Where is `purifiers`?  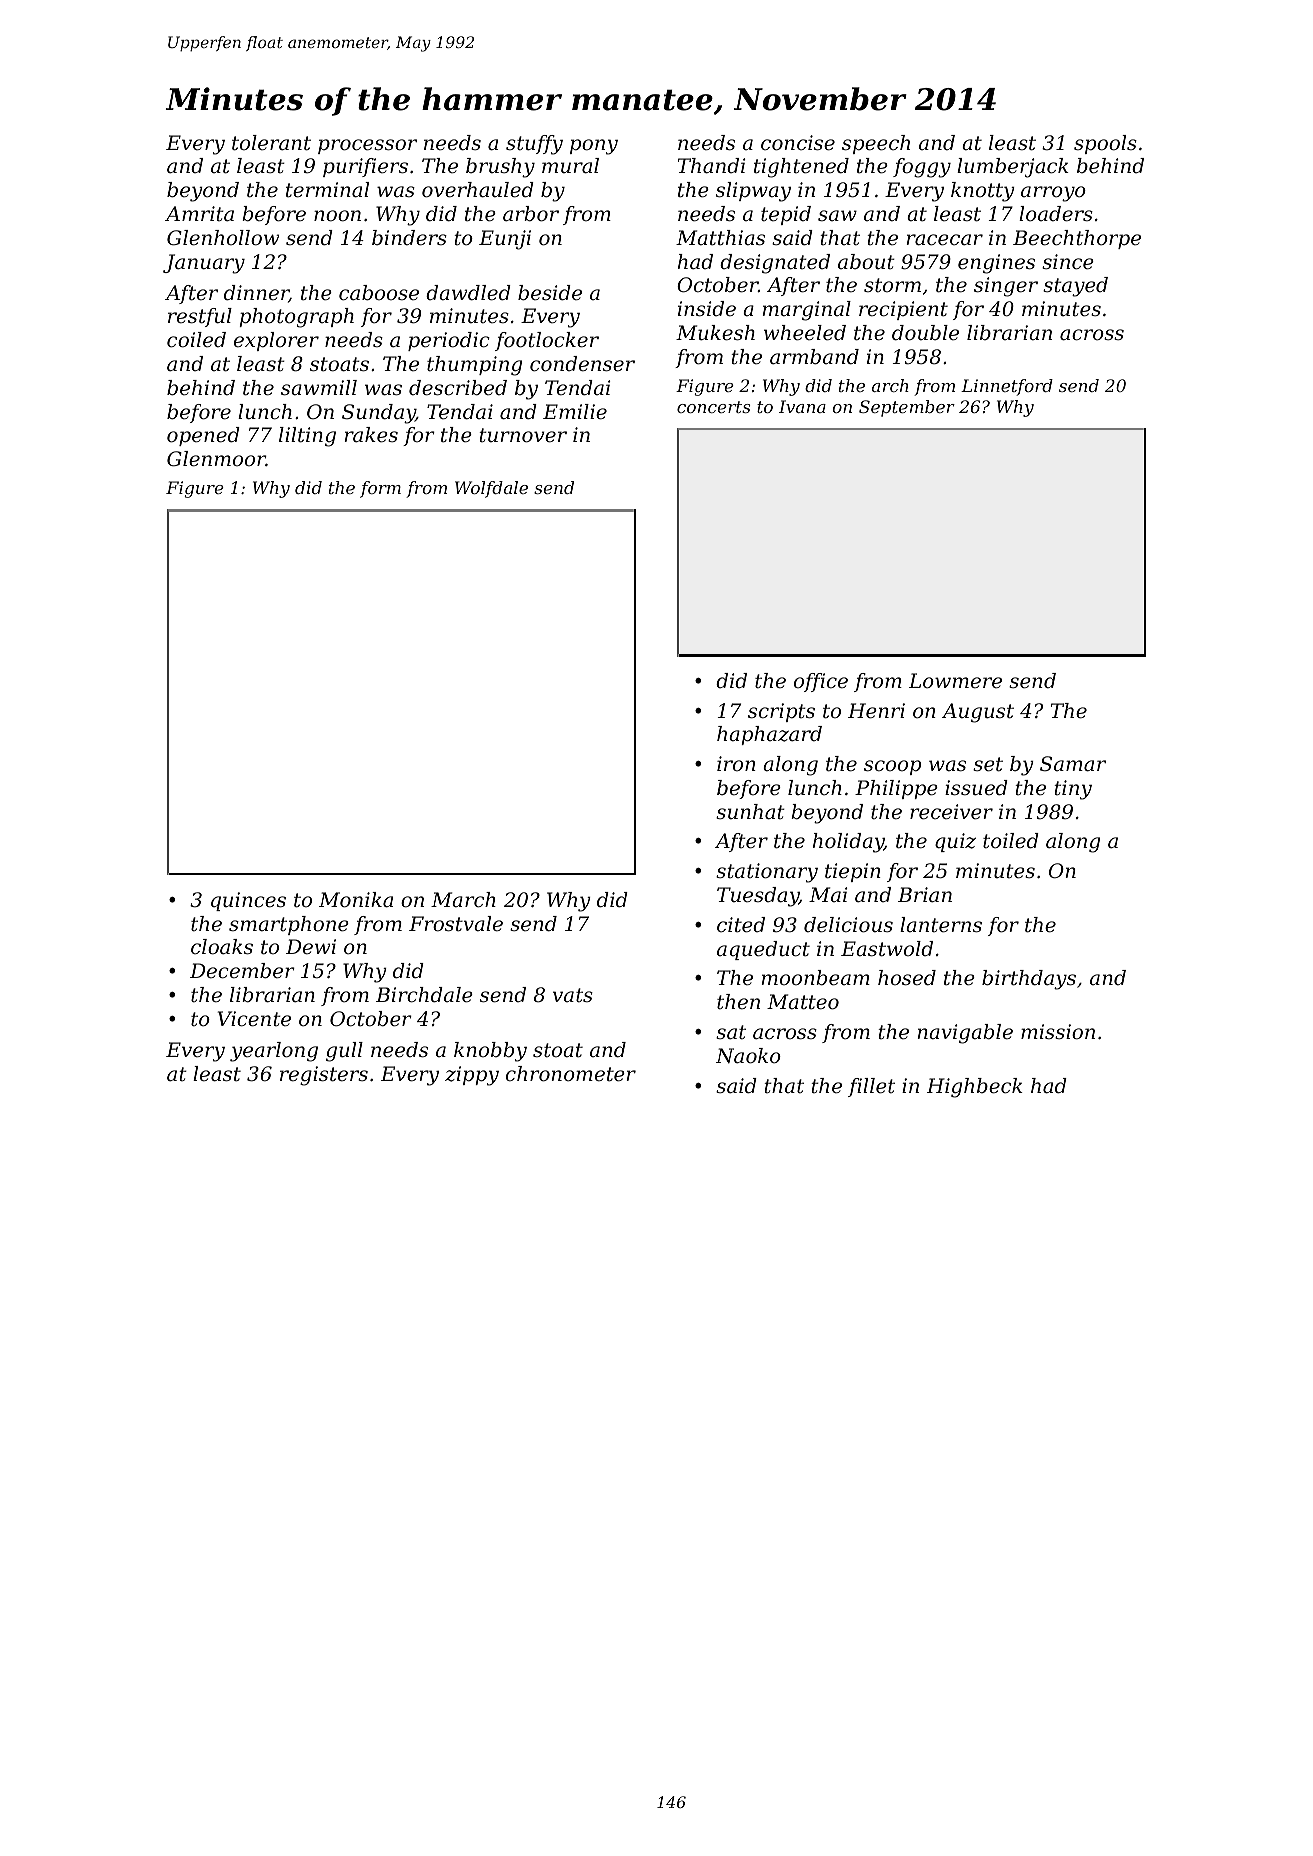
purifiers is located at coordinates (365, 167).
